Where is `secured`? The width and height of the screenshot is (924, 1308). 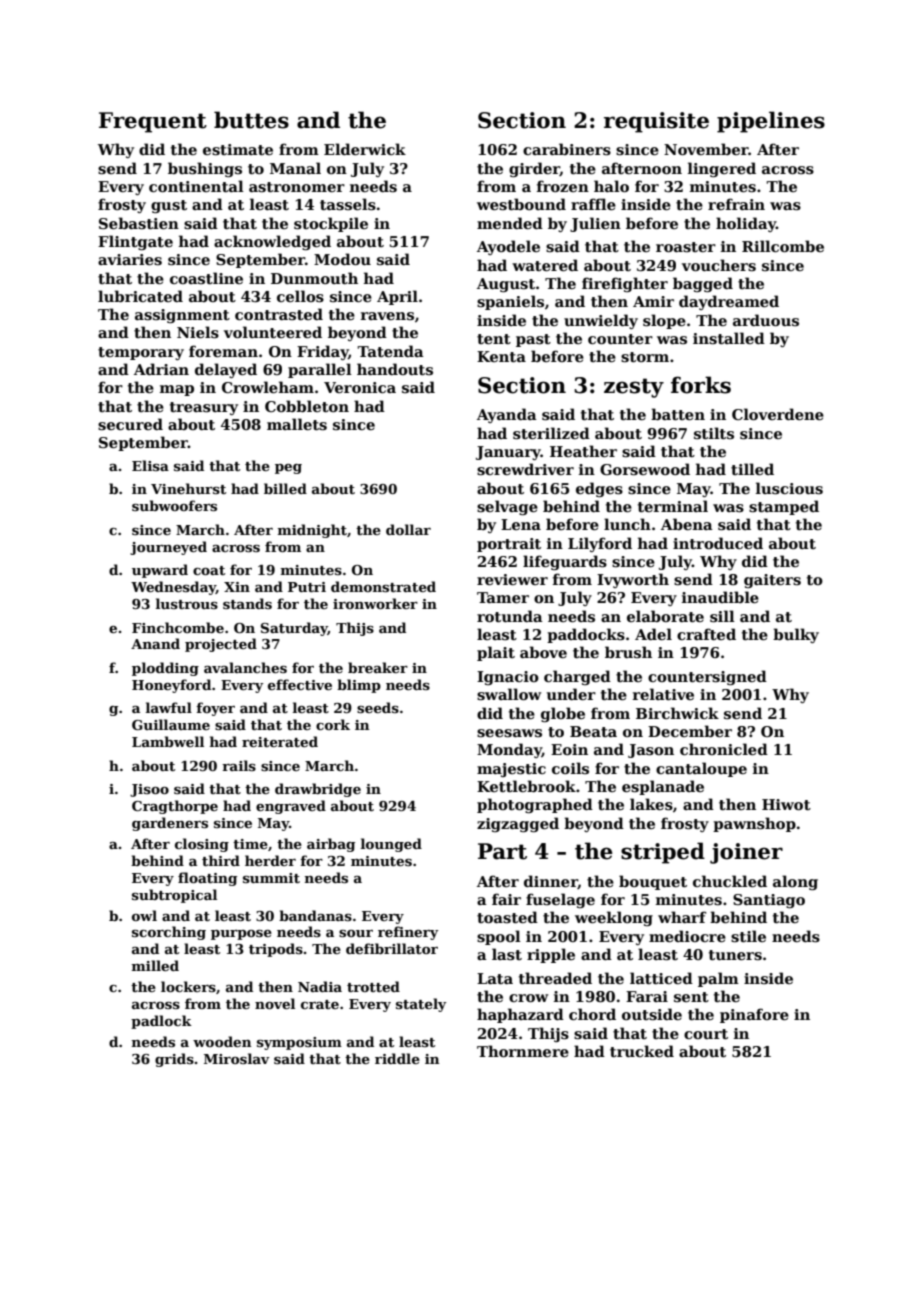 secured is located at coordinates (130, 424).
